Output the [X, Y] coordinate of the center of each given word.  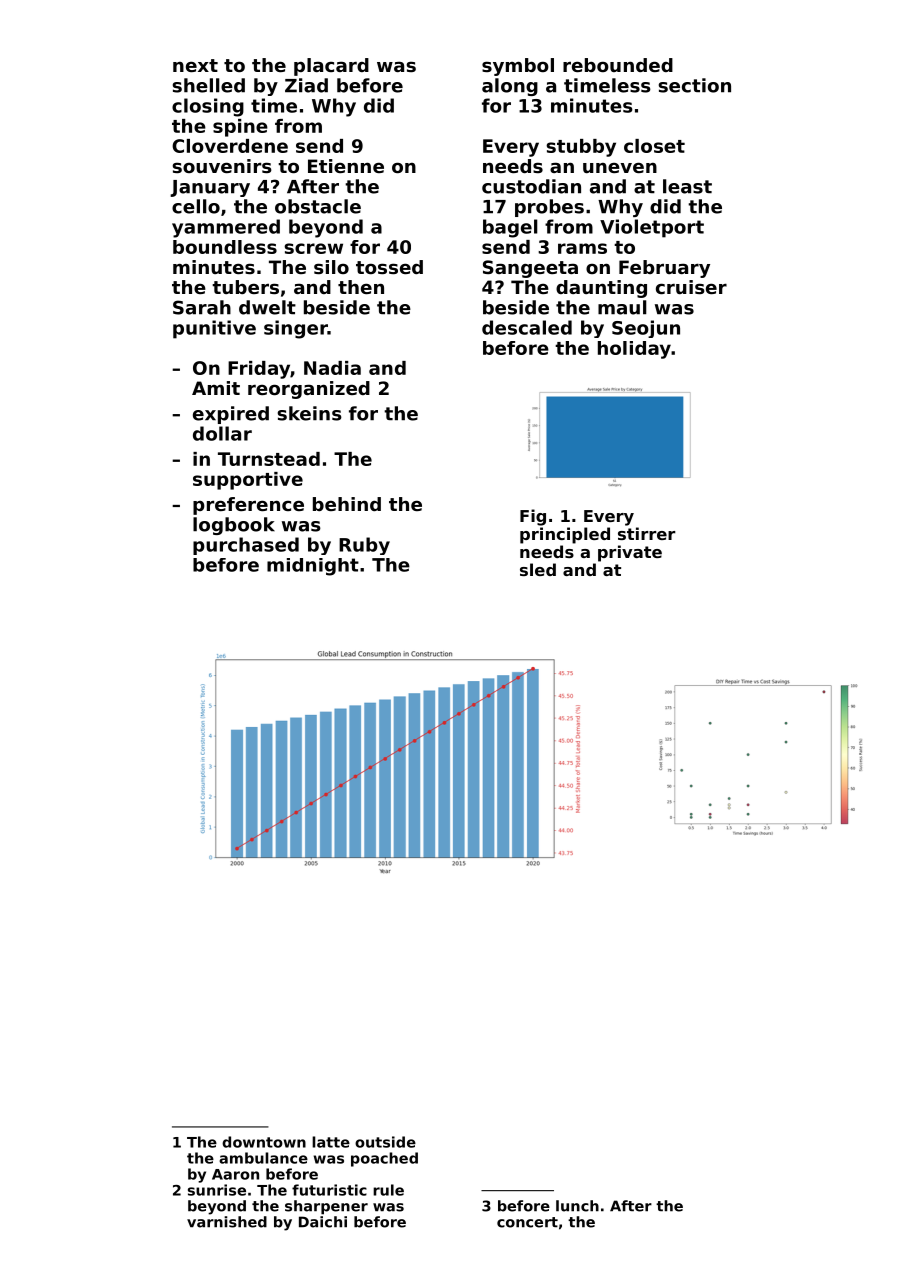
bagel [510, 228]
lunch [577, 1206]
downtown [264, 1142]
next [195, 65]
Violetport [652, 228]
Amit [216, 388]
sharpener [326, 1207]
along [510, 87]
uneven [620, 167]
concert [527, 1222]
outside [385, 1142]
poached [384, 1159]
